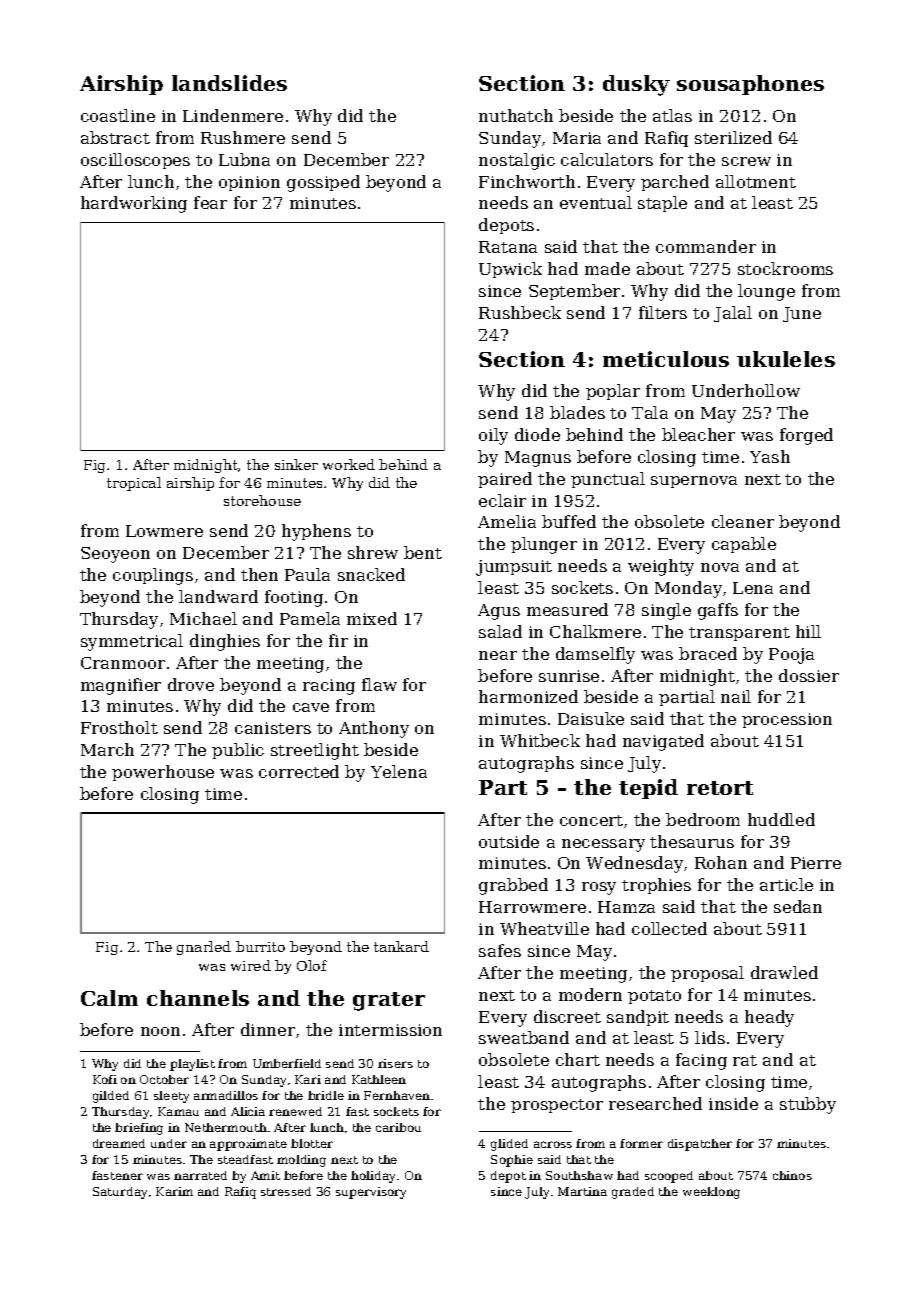  What do you see at coordinates (371, 1193) in the image?
I see `supervisory` at bounding box center [371, 1193].
